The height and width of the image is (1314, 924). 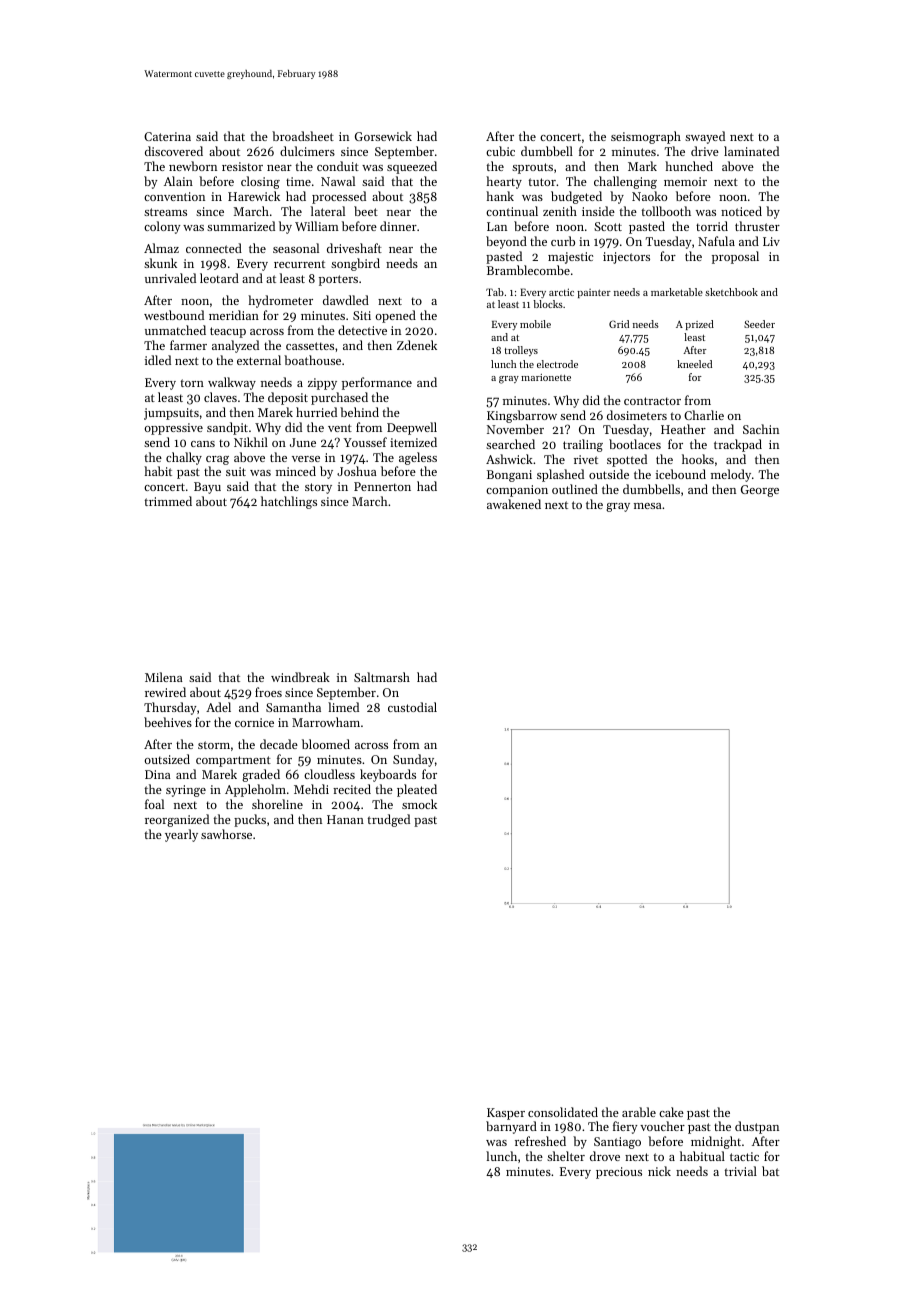 I want to click on Kasper, so click(x=506, y=1114).
